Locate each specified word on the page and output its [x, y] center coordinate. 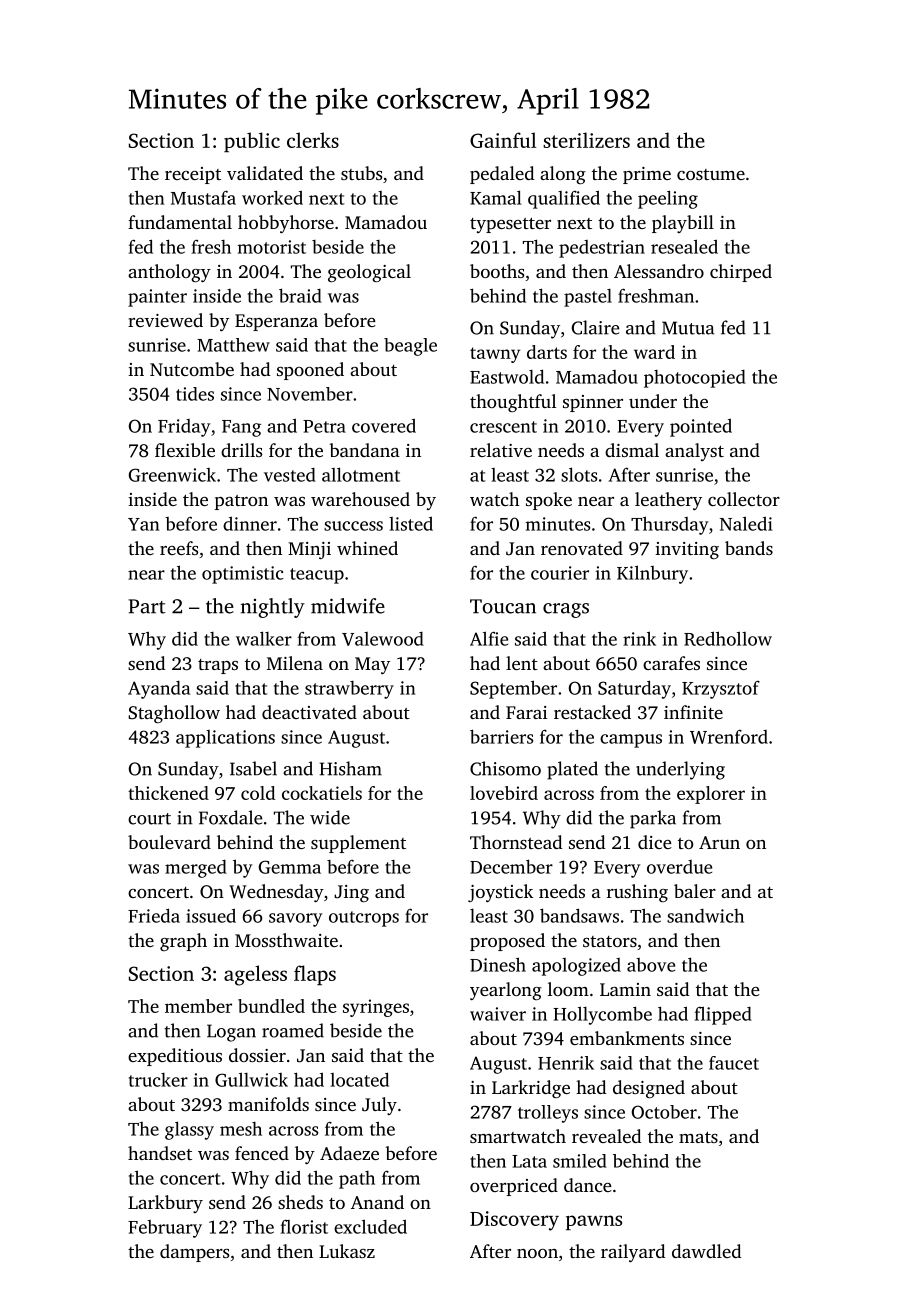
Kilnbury [652, 574]
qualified [564, 199]
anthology [169, 273]
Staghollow [174, 714]
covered [384, 425]
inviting [687, 550]
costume [711, 174]
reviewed [165, 320]
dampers [194, 1253]
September [513, 689]
